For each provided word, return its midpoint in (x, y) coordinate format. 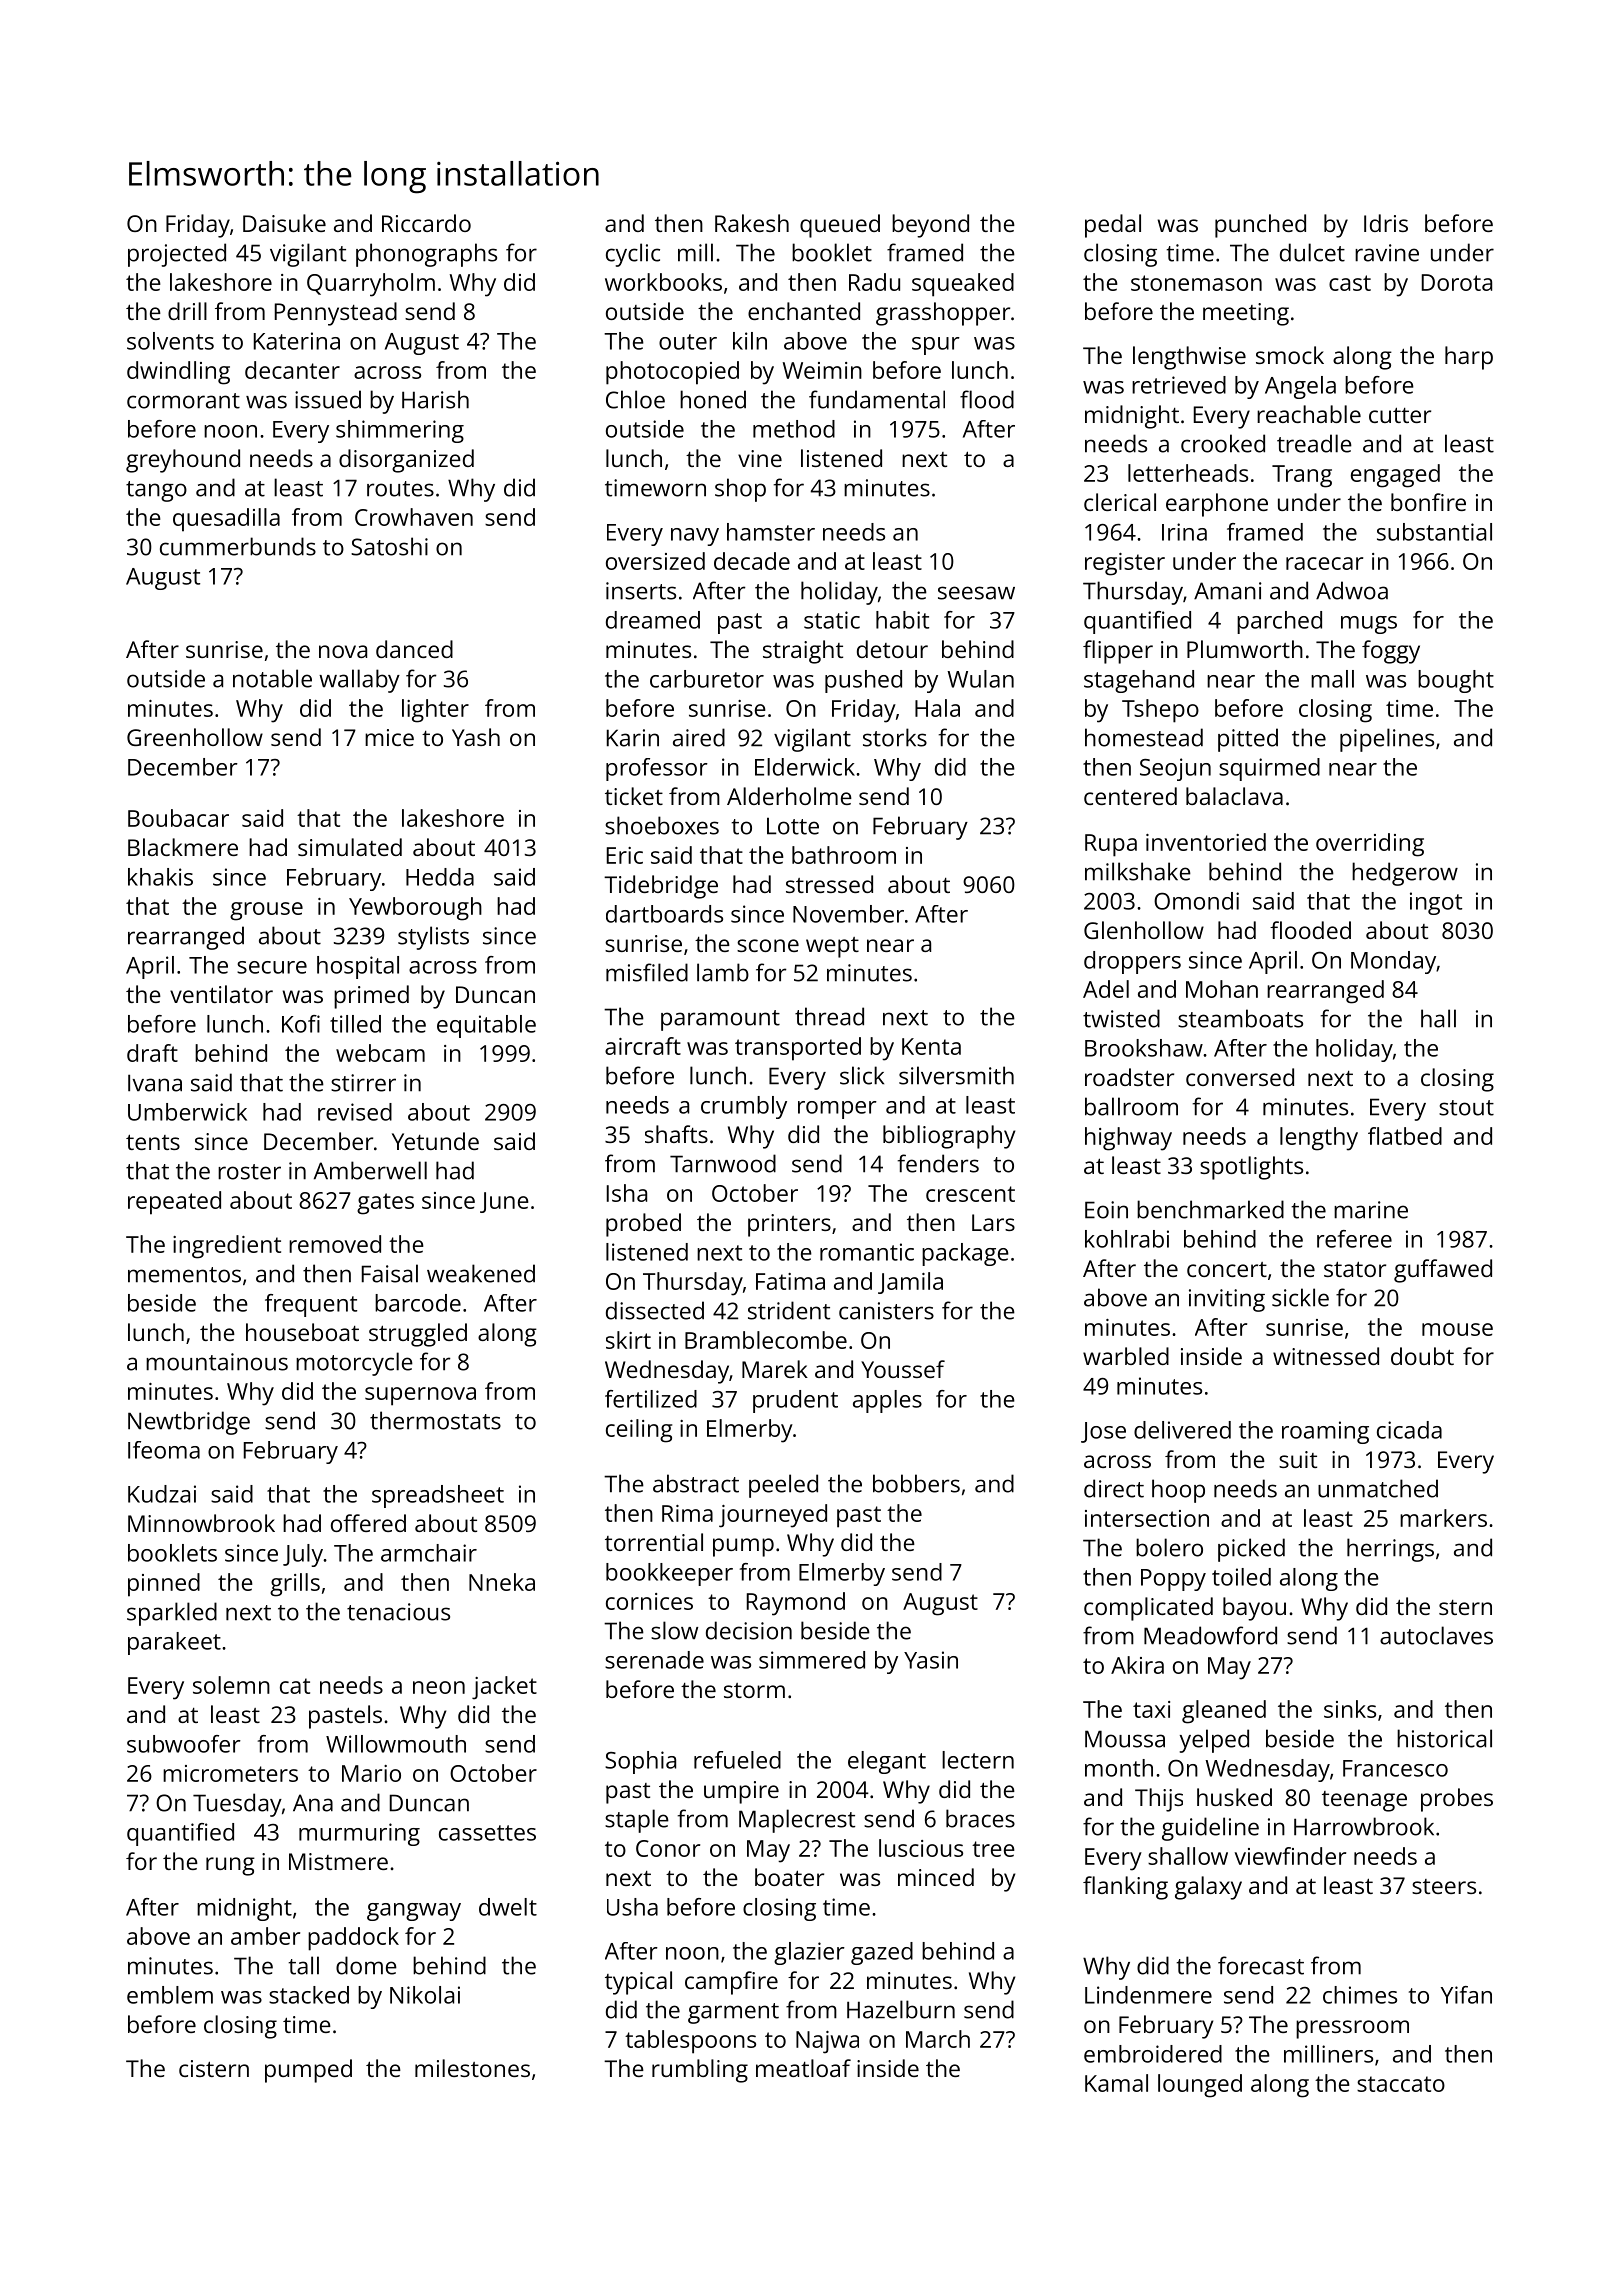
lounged (1200, 2086)
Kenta (931, 1046)
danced (414, 649)
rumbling (700, 2071)
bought (1456, 681)
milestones (472, 2068)
